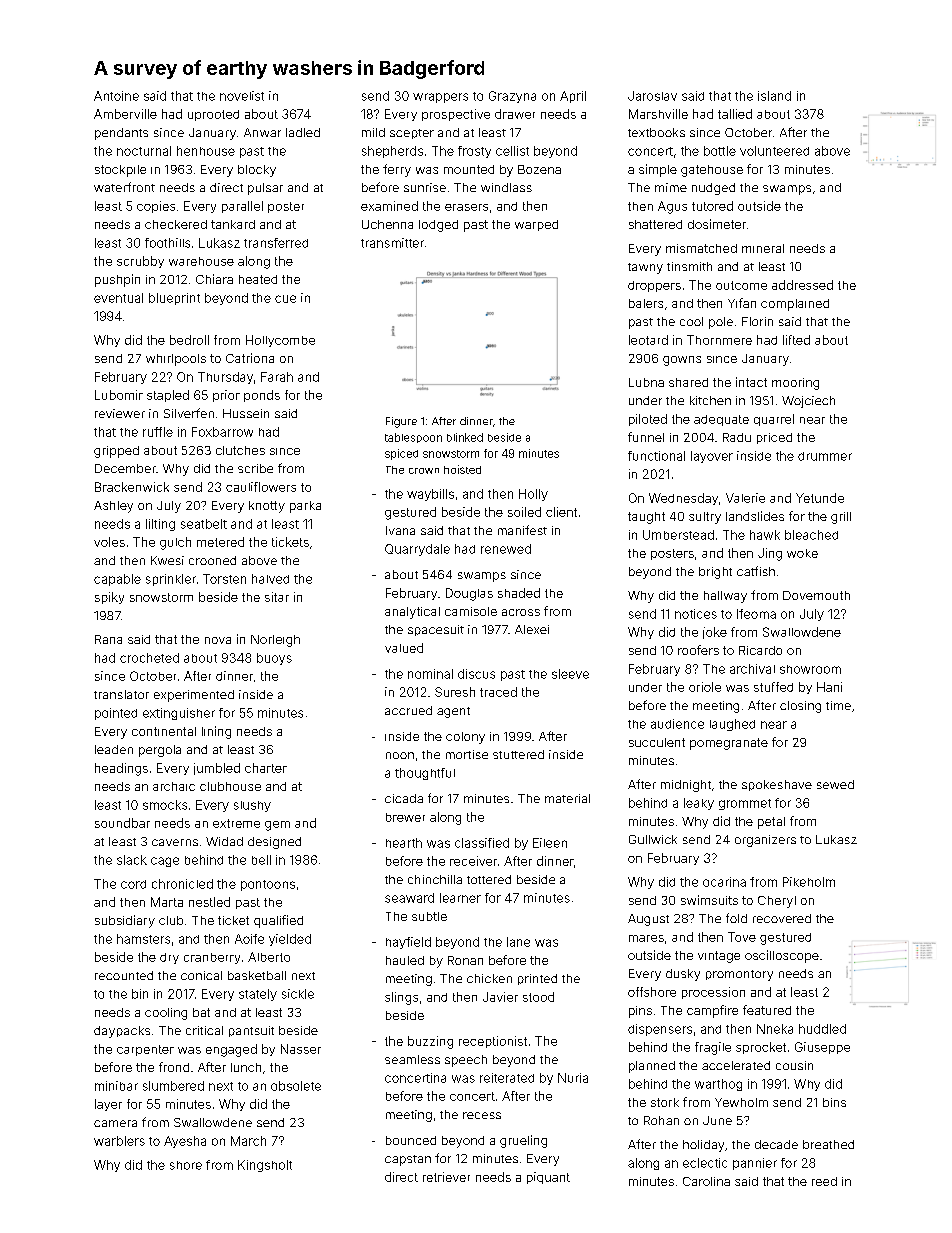 The height and width of the screenshot is (1233, 952). Describe the element at coordinates (116, 96) in the screenshot. I see `Antoine` at that location.
